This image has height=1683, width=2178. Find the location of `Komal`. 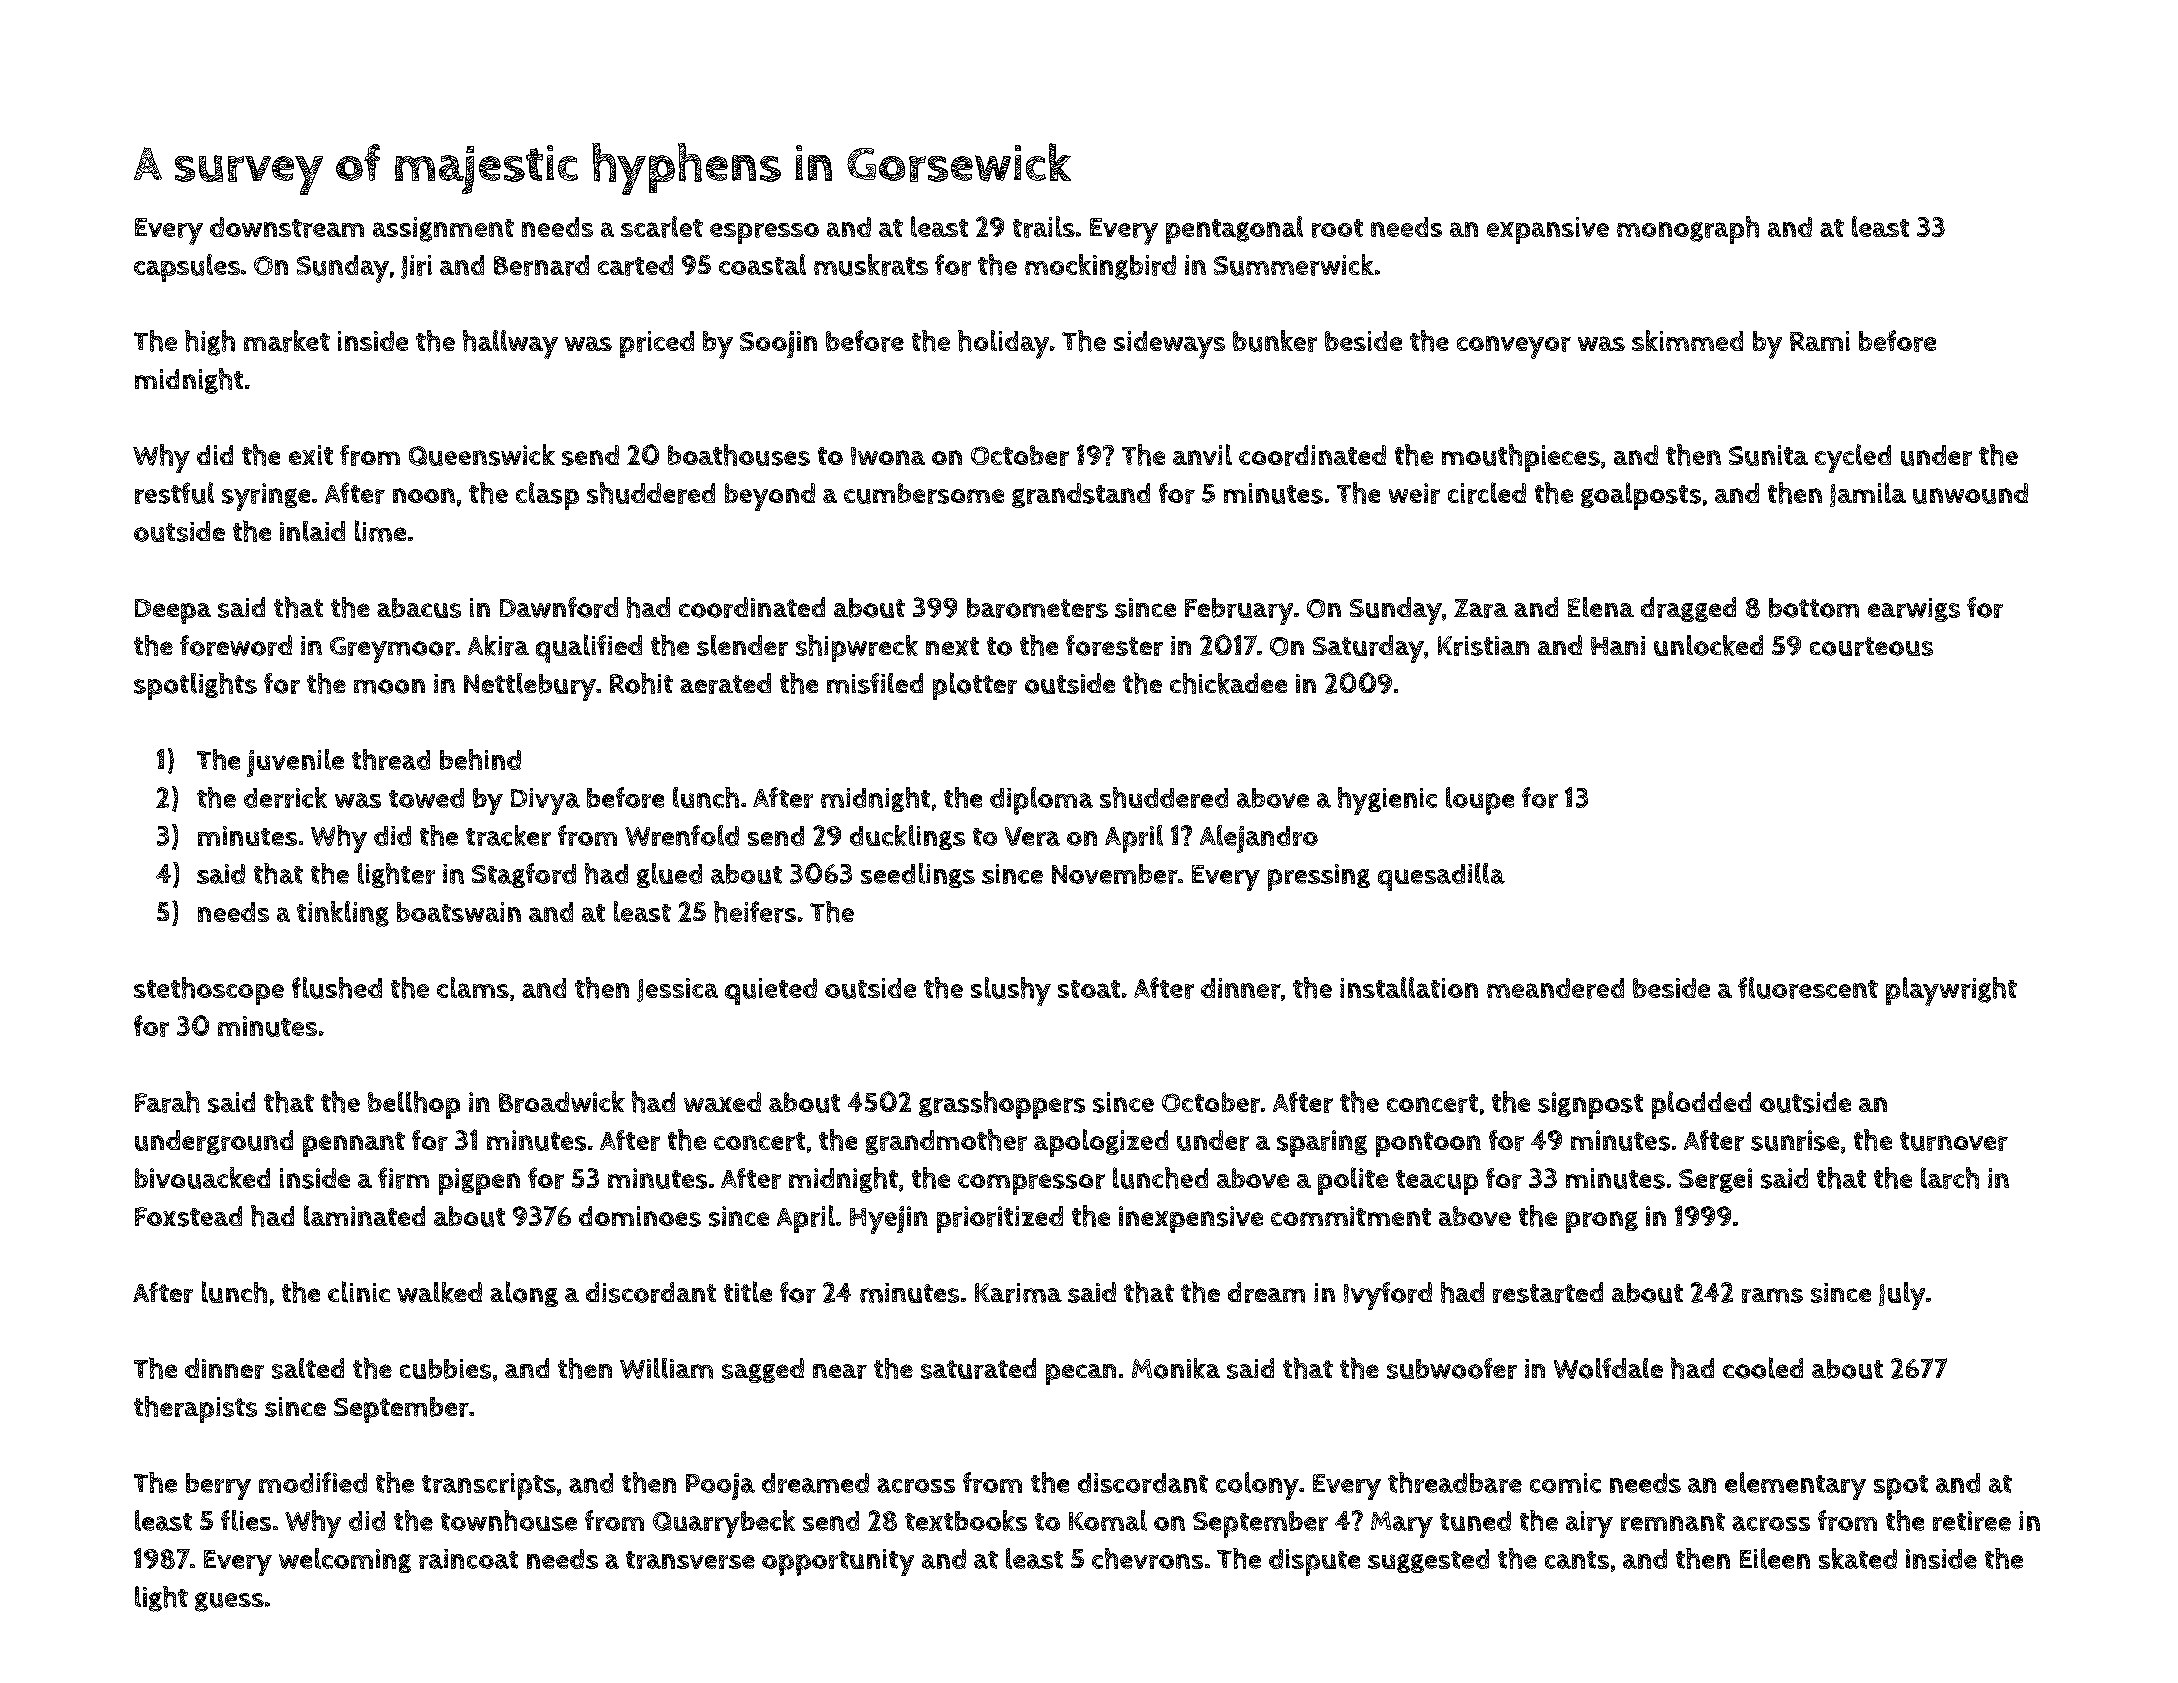

Komal is located at coordinates (1108, 1520).
